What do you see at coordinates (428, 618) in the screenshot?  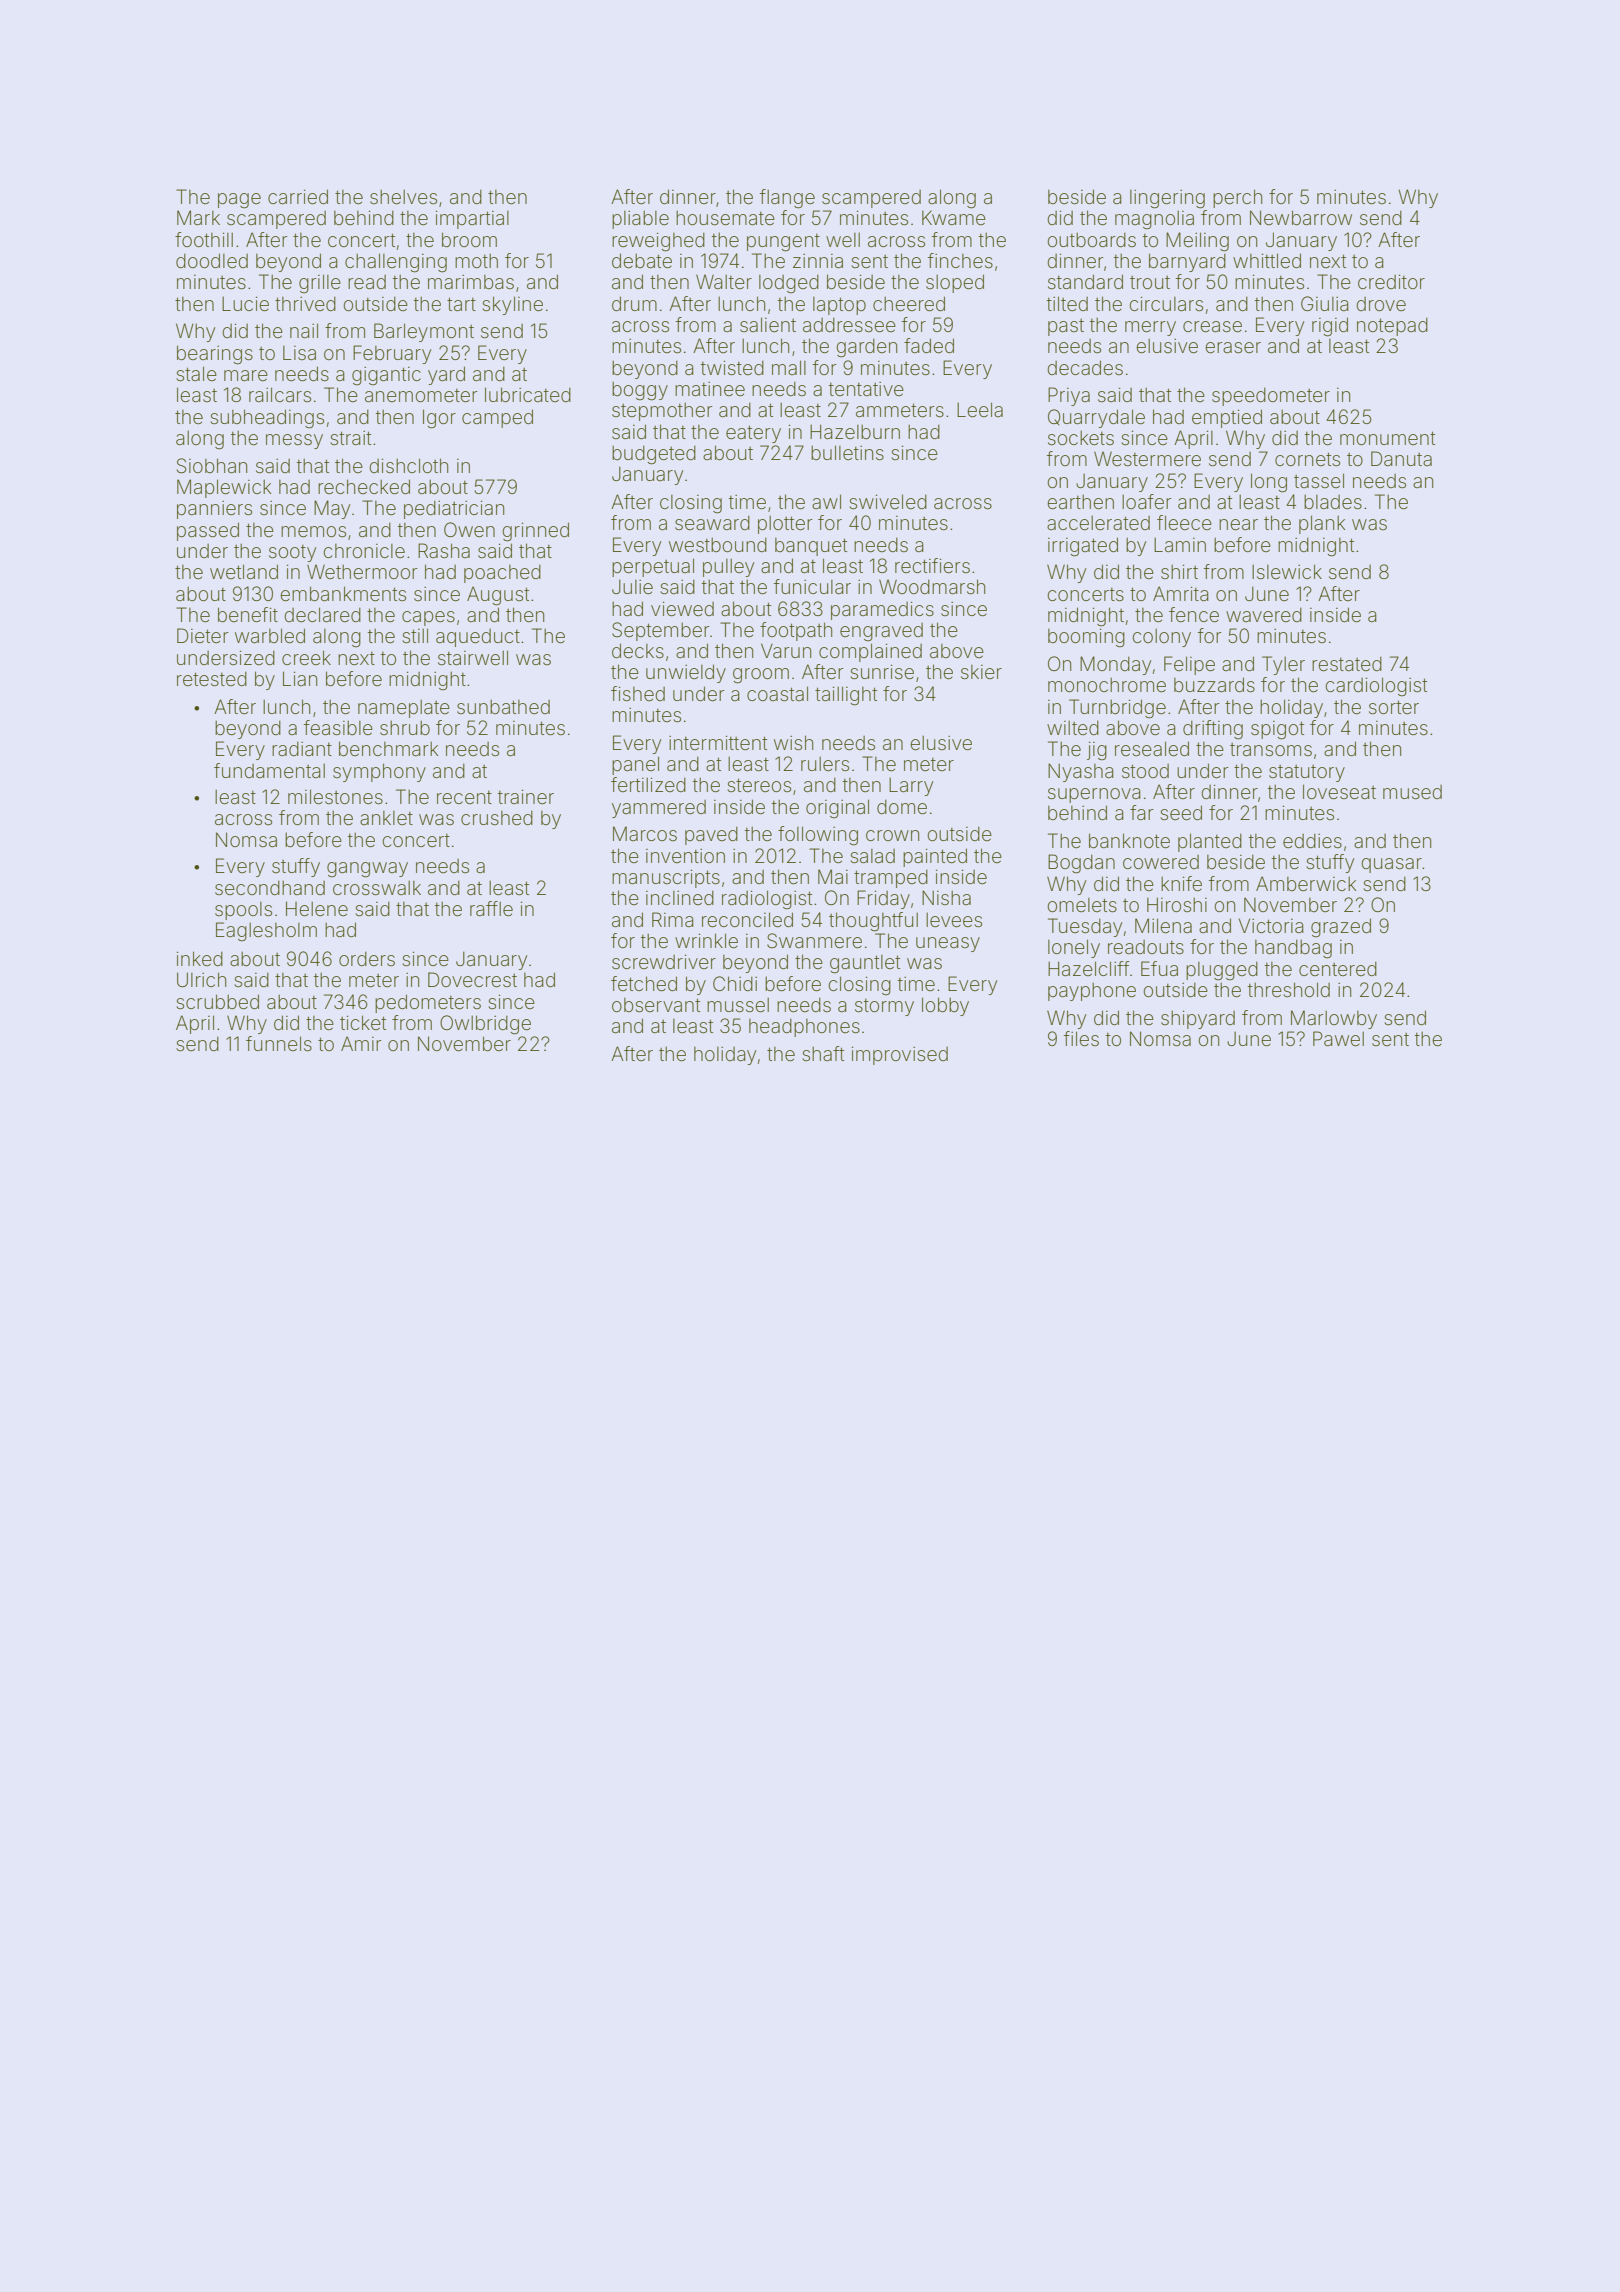 I see `capes` at bounding box center [428, 618].
